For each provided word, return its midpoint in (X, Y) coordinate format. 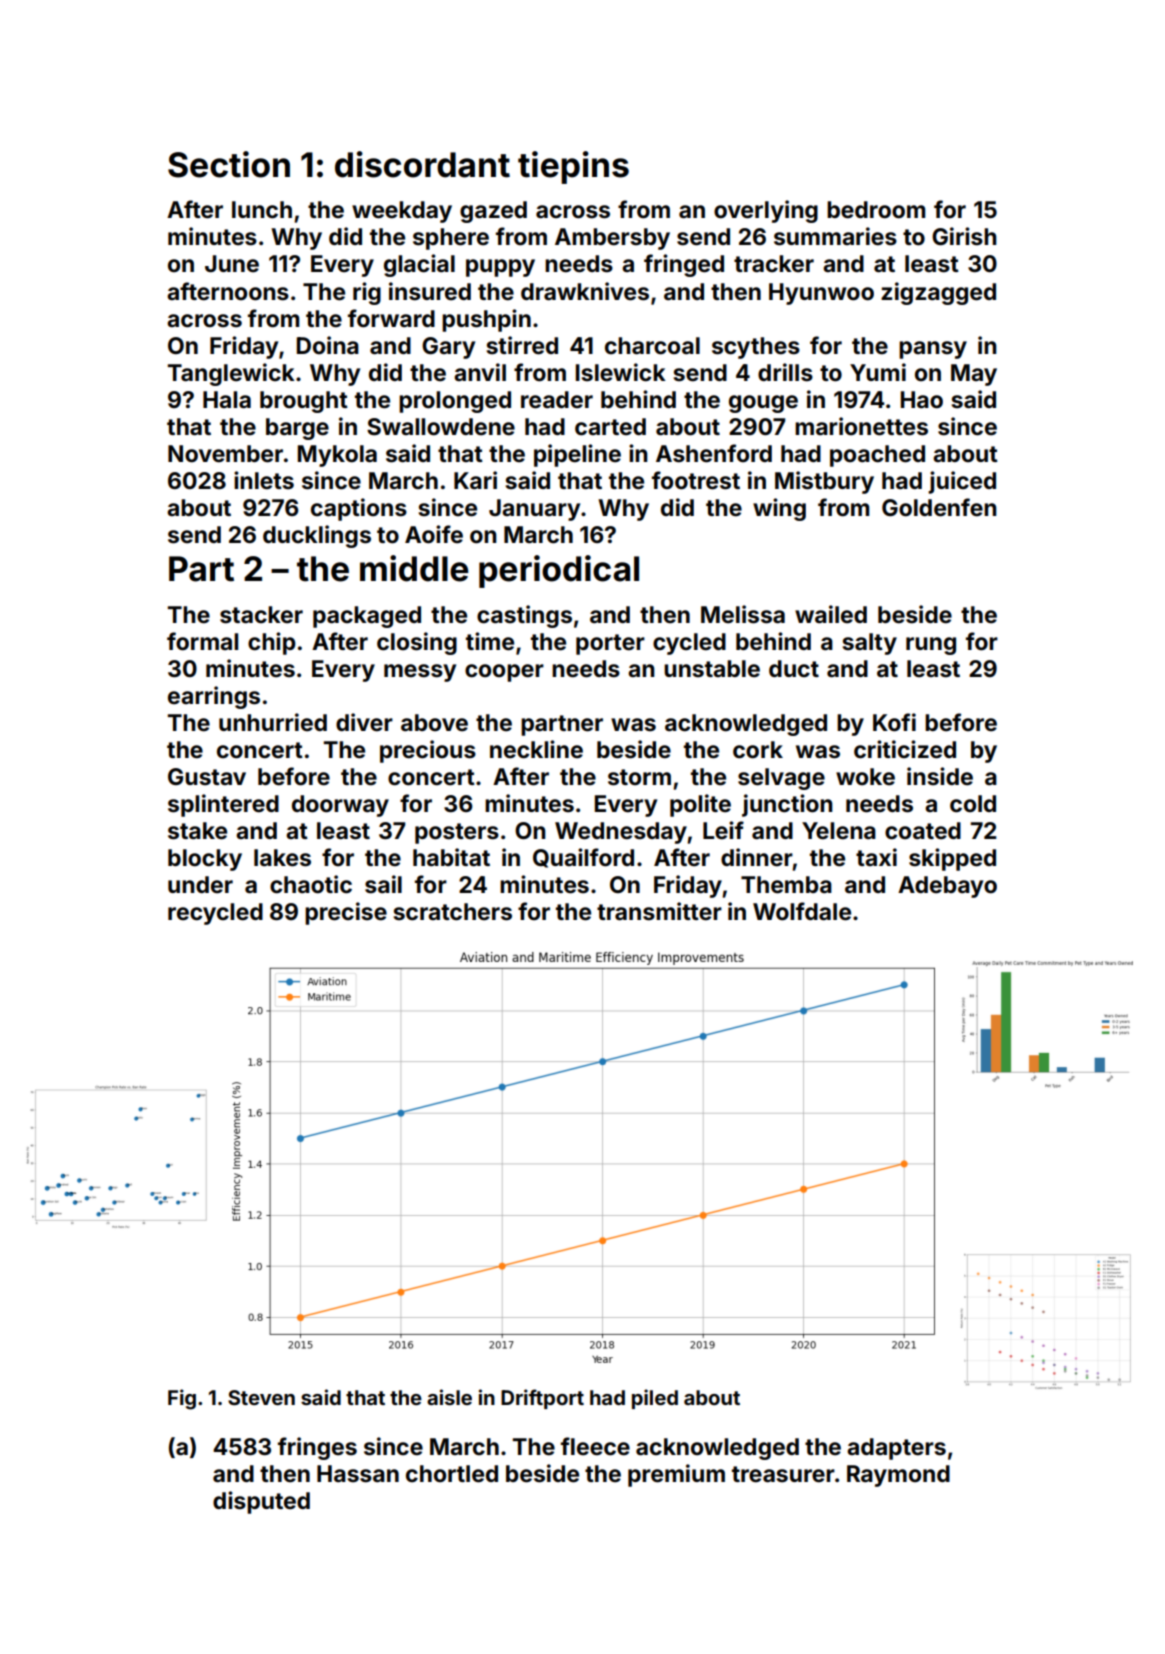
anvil (480, 372)
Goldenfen (939, 507)
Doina (328, 345)
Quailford (583, 858)
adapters (896, 1449)
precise (346, 913)
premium (676, 1475)
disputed (261, 1502)
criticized (905, 749)
